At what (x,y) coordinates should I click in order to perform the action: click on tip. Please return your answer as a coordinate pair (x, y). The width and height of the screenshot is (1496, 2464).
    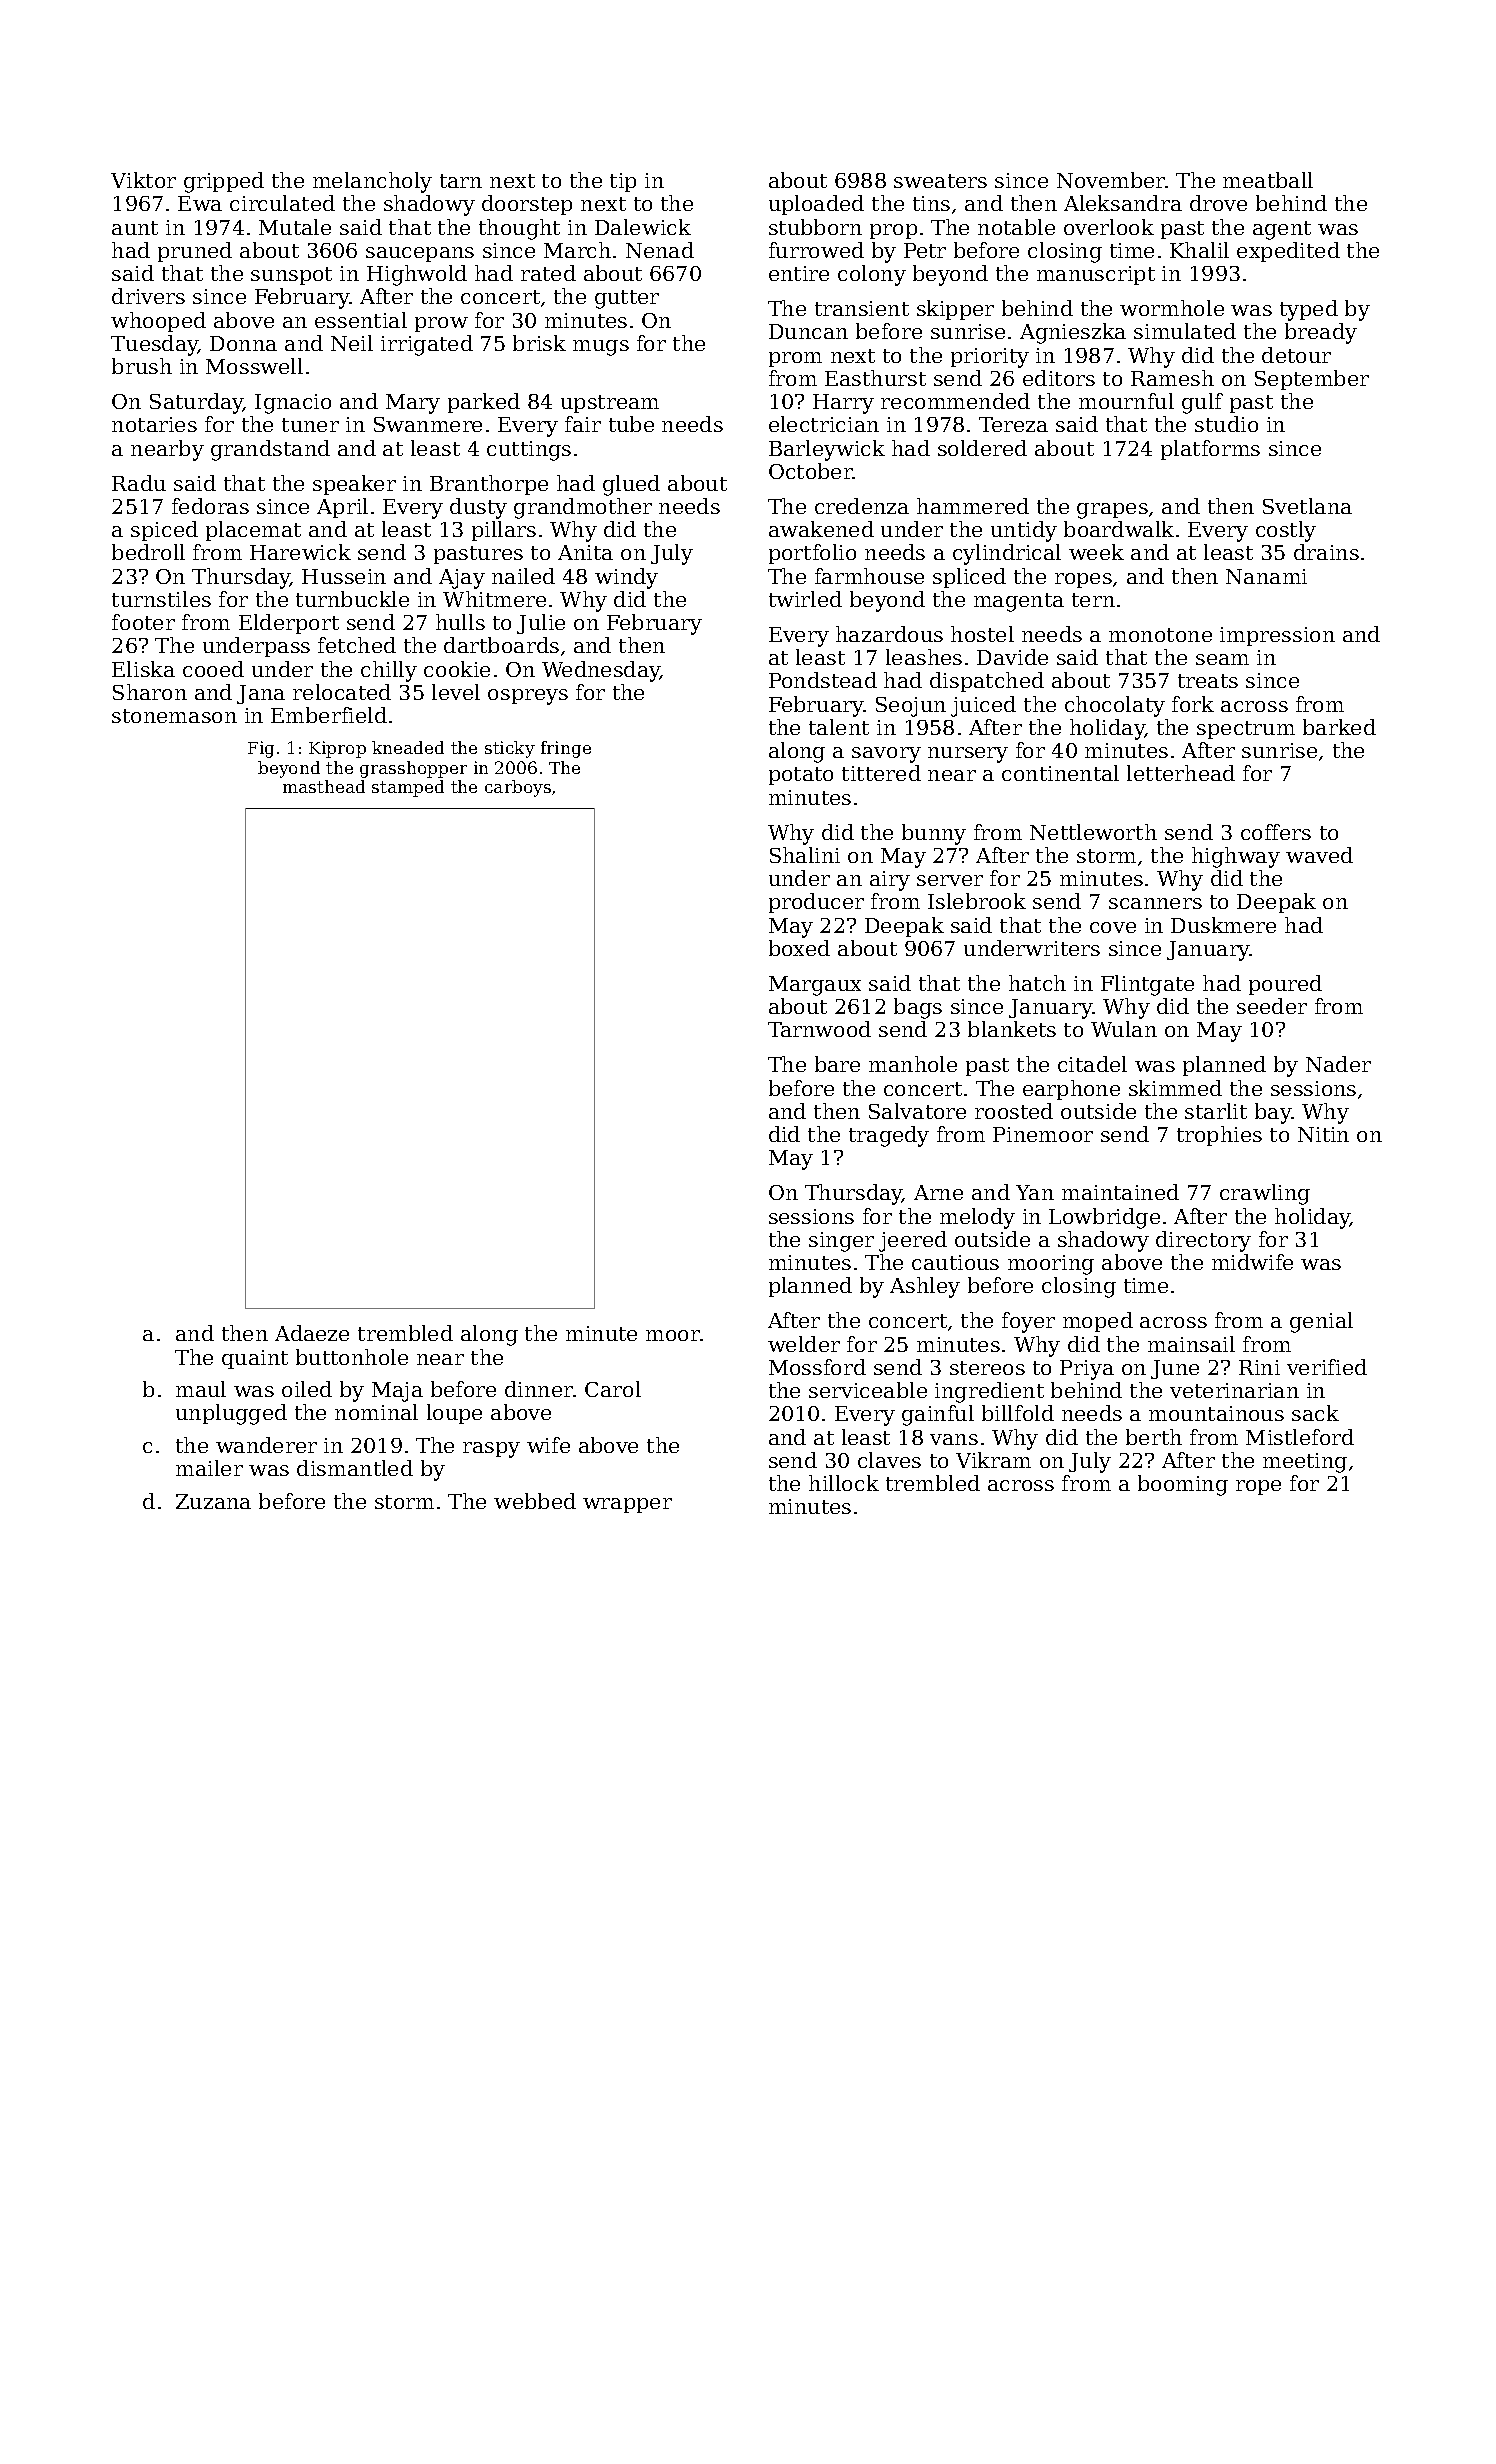
    Looking at the image, I should click on (623, 182).
